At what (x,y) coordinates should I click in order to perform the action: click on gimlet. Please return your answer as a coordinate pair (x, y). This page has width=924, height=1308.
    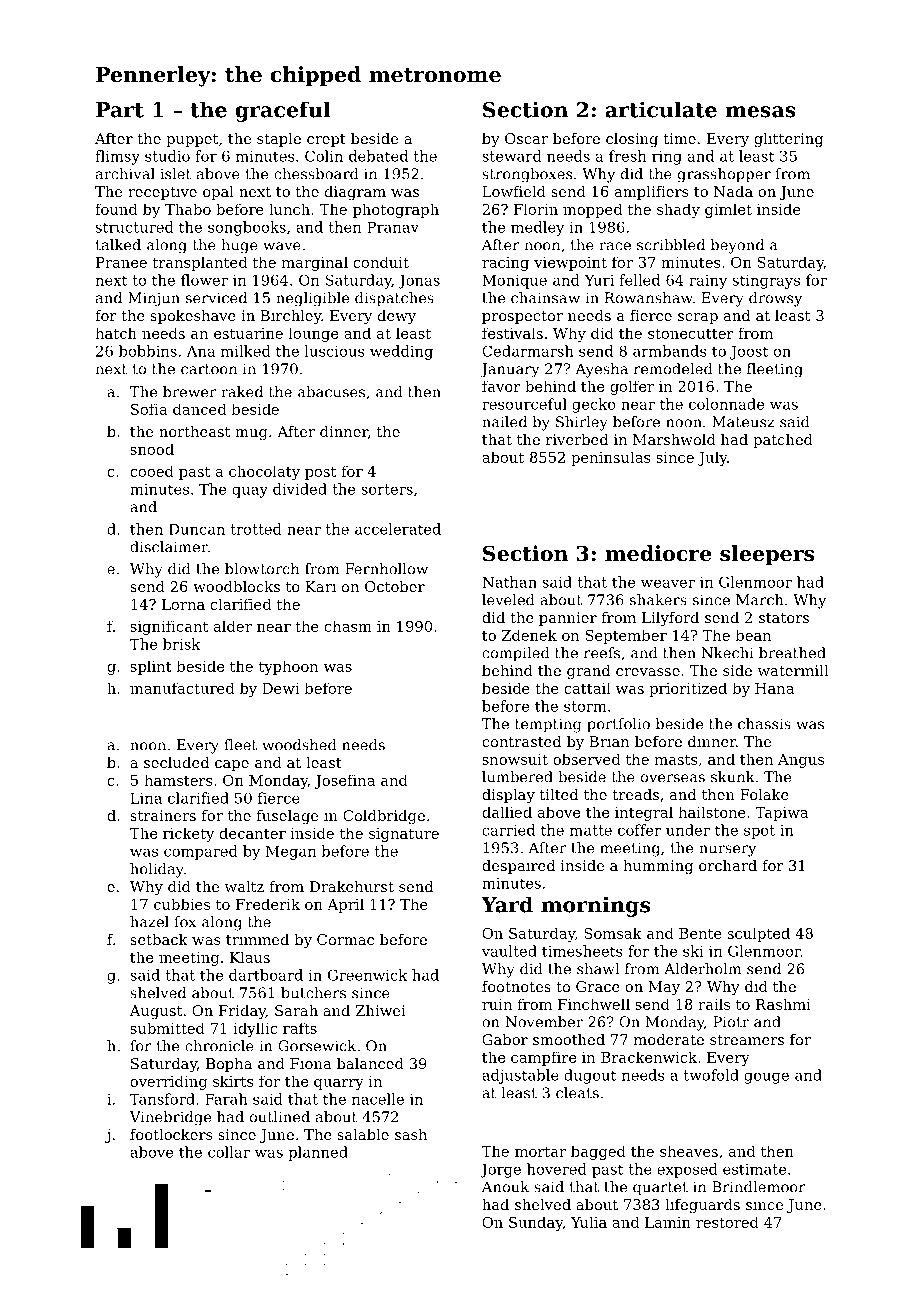
    Looking at the image, I should click on (728, 210).
